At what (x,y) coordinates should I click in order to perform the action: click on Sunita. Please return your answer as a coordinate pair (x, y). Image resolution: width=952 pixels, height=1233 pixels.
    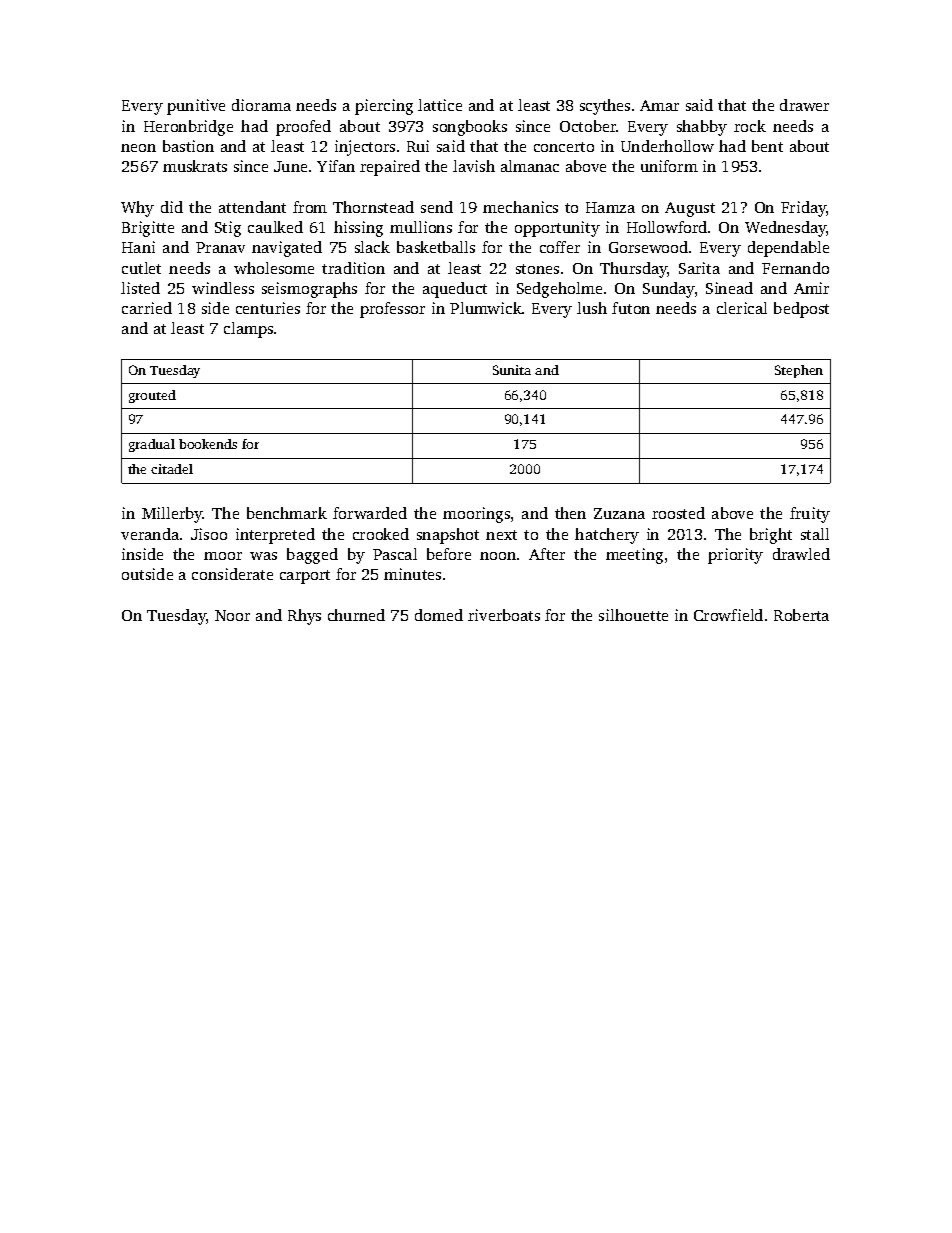
    Looking at the image, I should click on (512, 370).
